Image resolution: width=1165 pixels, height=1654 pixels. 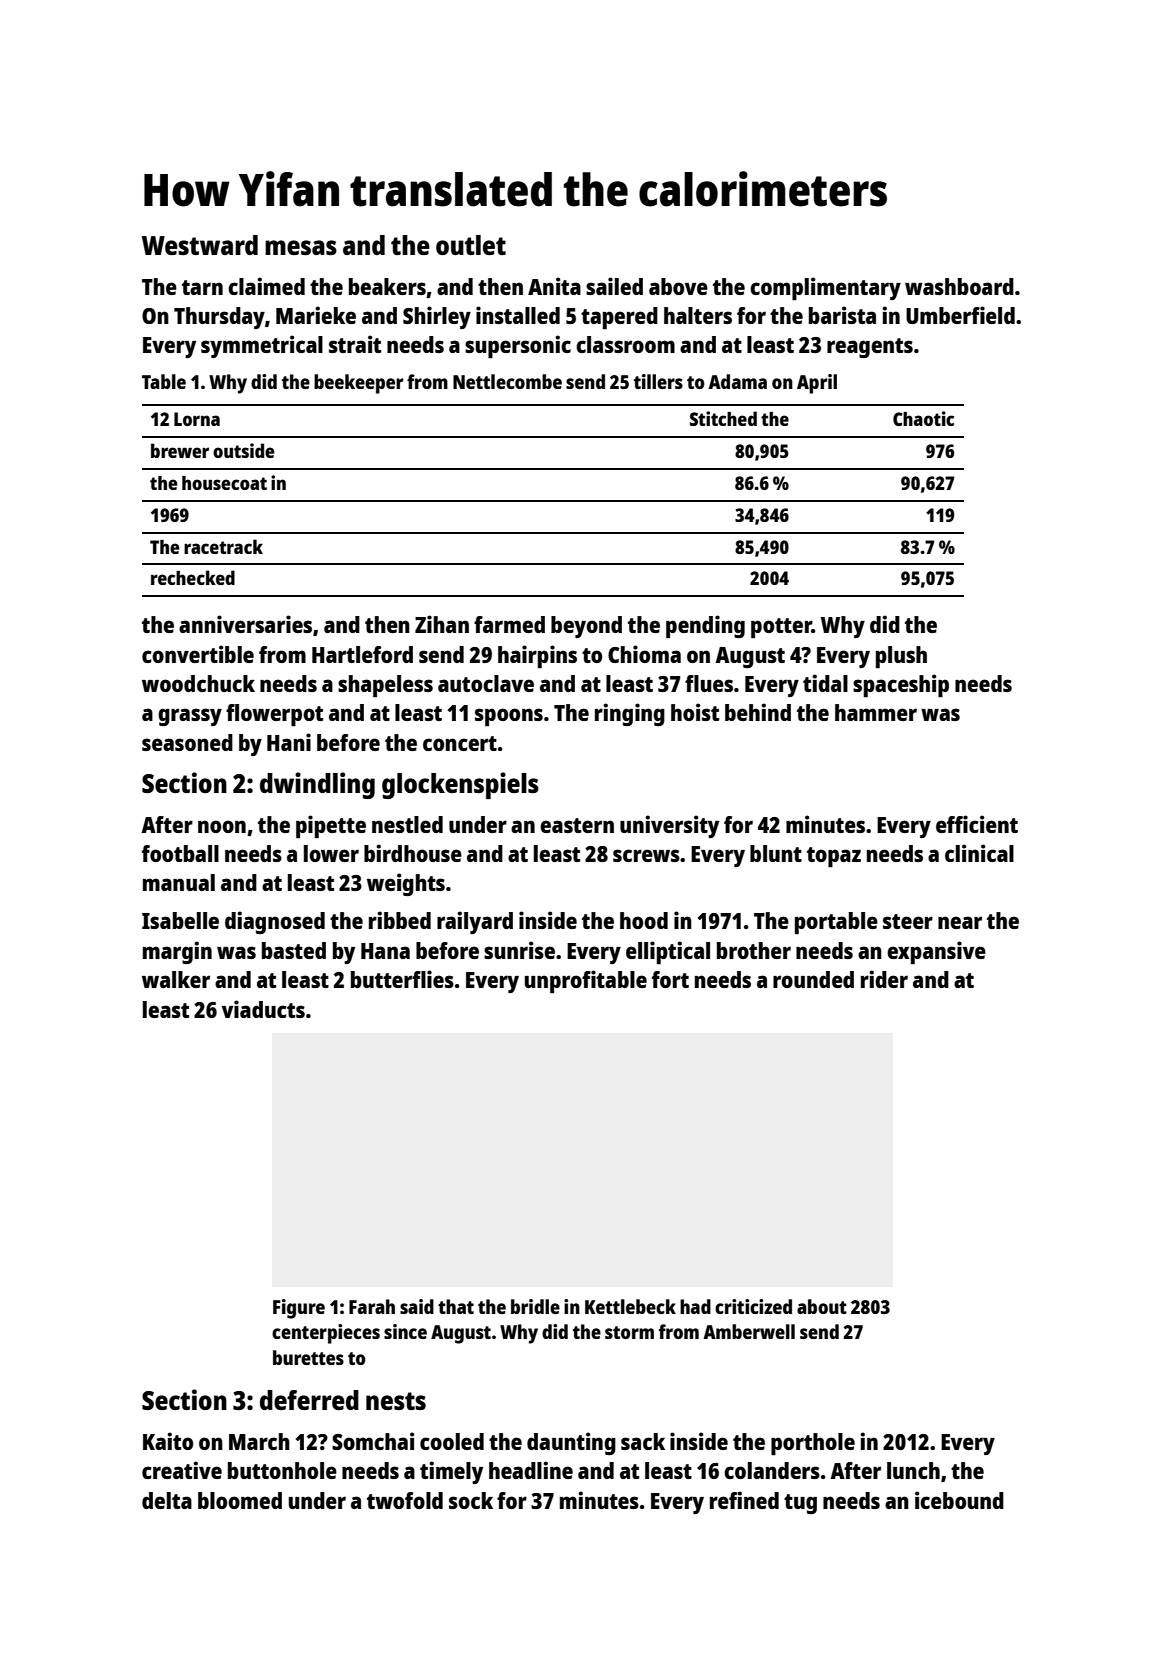 I want to click on mesas, so click(x=301, y=247).
